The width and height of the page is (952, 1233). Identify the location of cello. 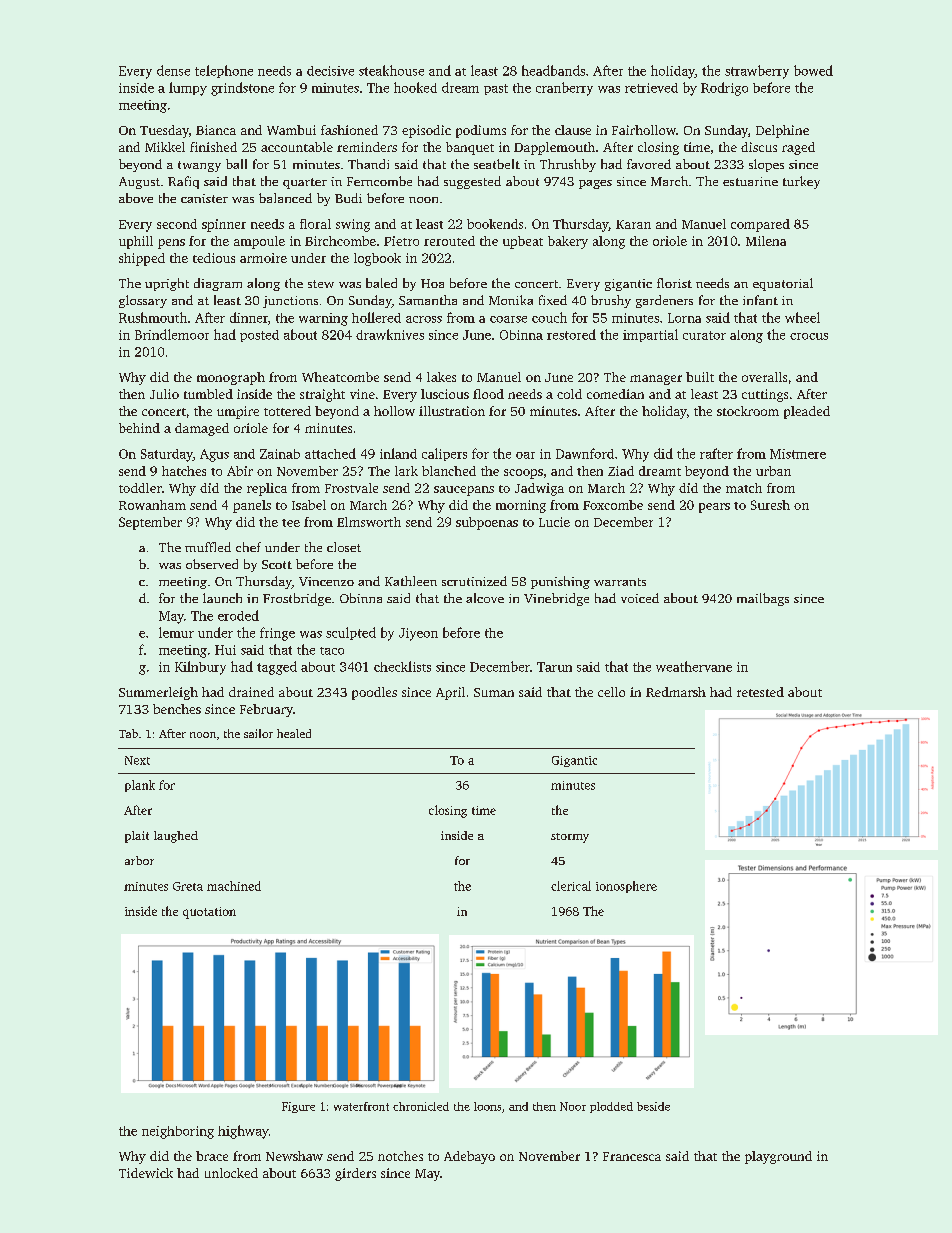
(611, 692).
